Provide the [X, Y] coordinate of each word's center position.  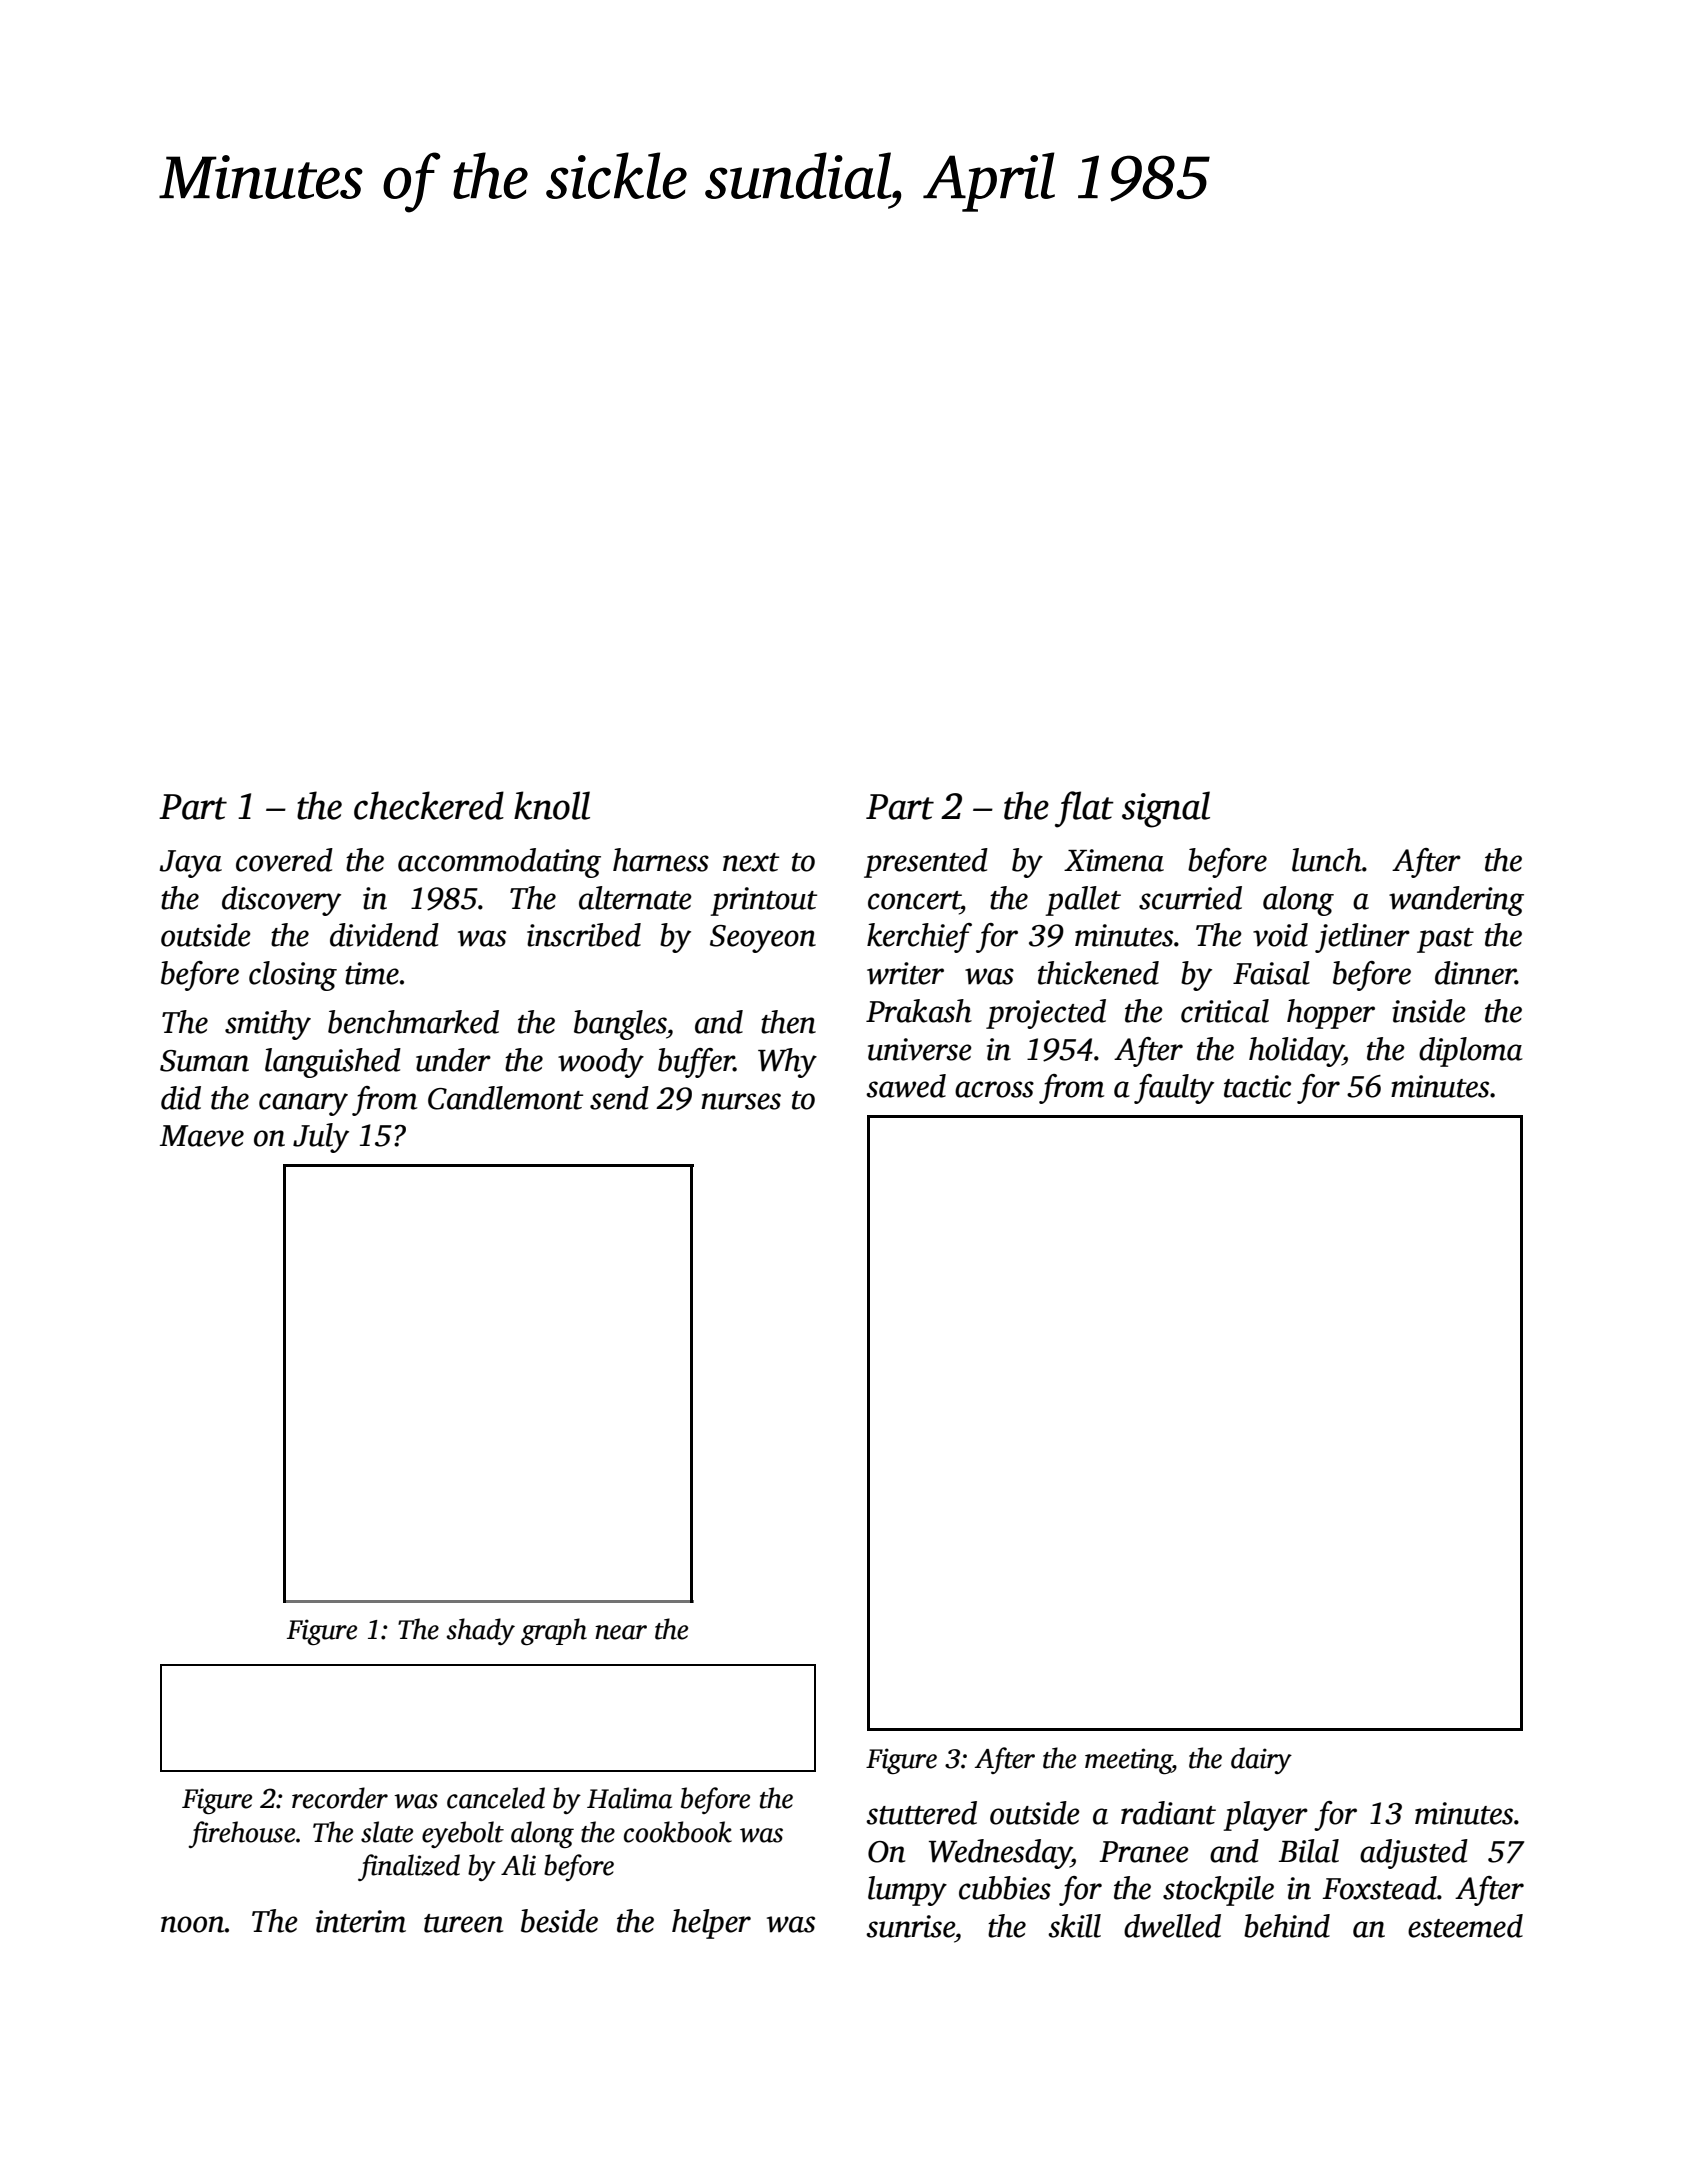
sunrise [910, 1926]
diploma [1471, 1052]
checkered [429, 805]
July [321, 1138]
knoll [552, 805]
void [1280, 935]
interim [361, 1921]
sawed [906, 1086]
